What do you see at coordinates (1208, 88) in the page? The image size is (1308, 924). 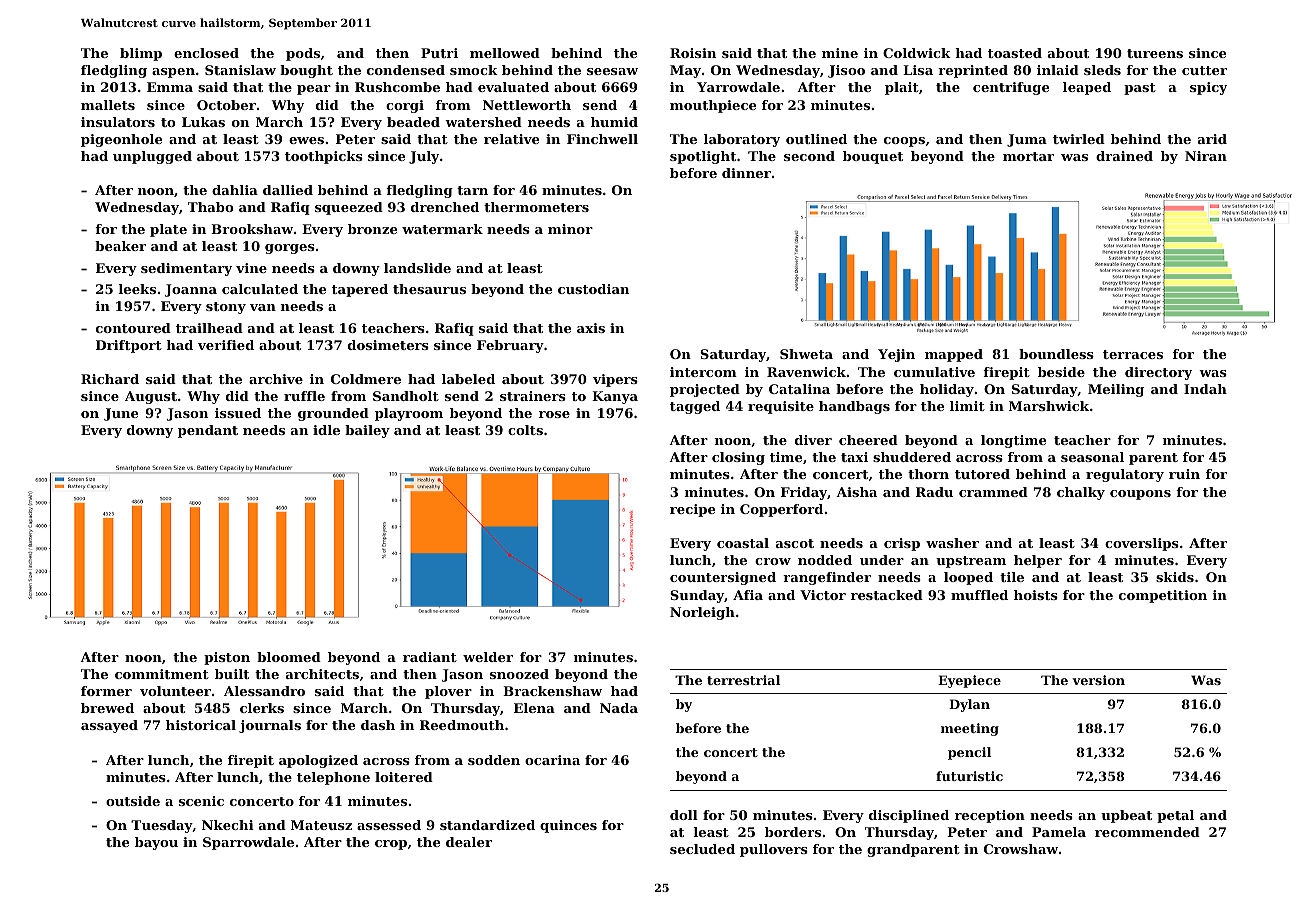 I see `spicy` at bounding box center [1208, 88].
